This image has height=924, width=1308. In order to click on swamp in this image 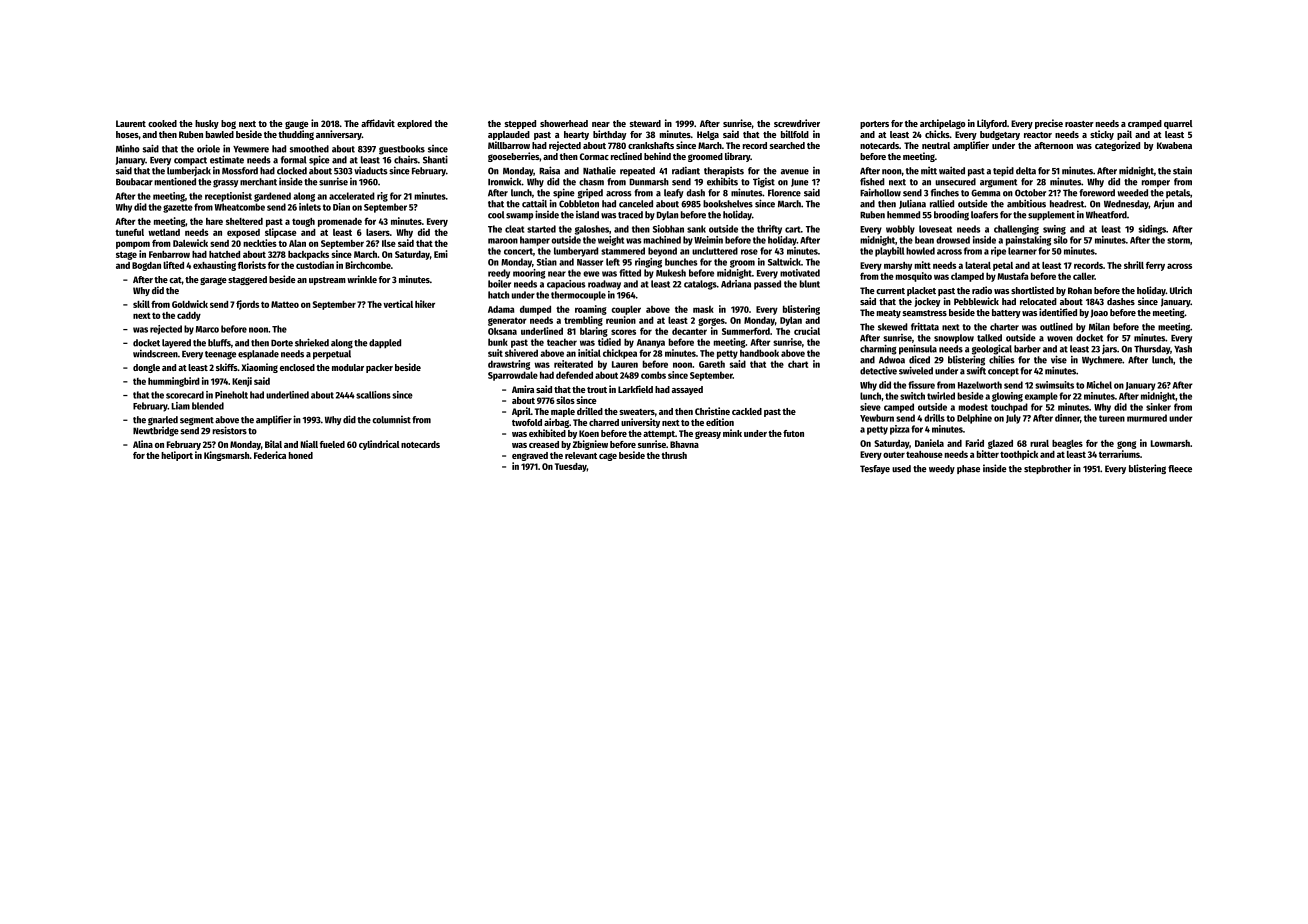, I will do `click(519, 217)`.
